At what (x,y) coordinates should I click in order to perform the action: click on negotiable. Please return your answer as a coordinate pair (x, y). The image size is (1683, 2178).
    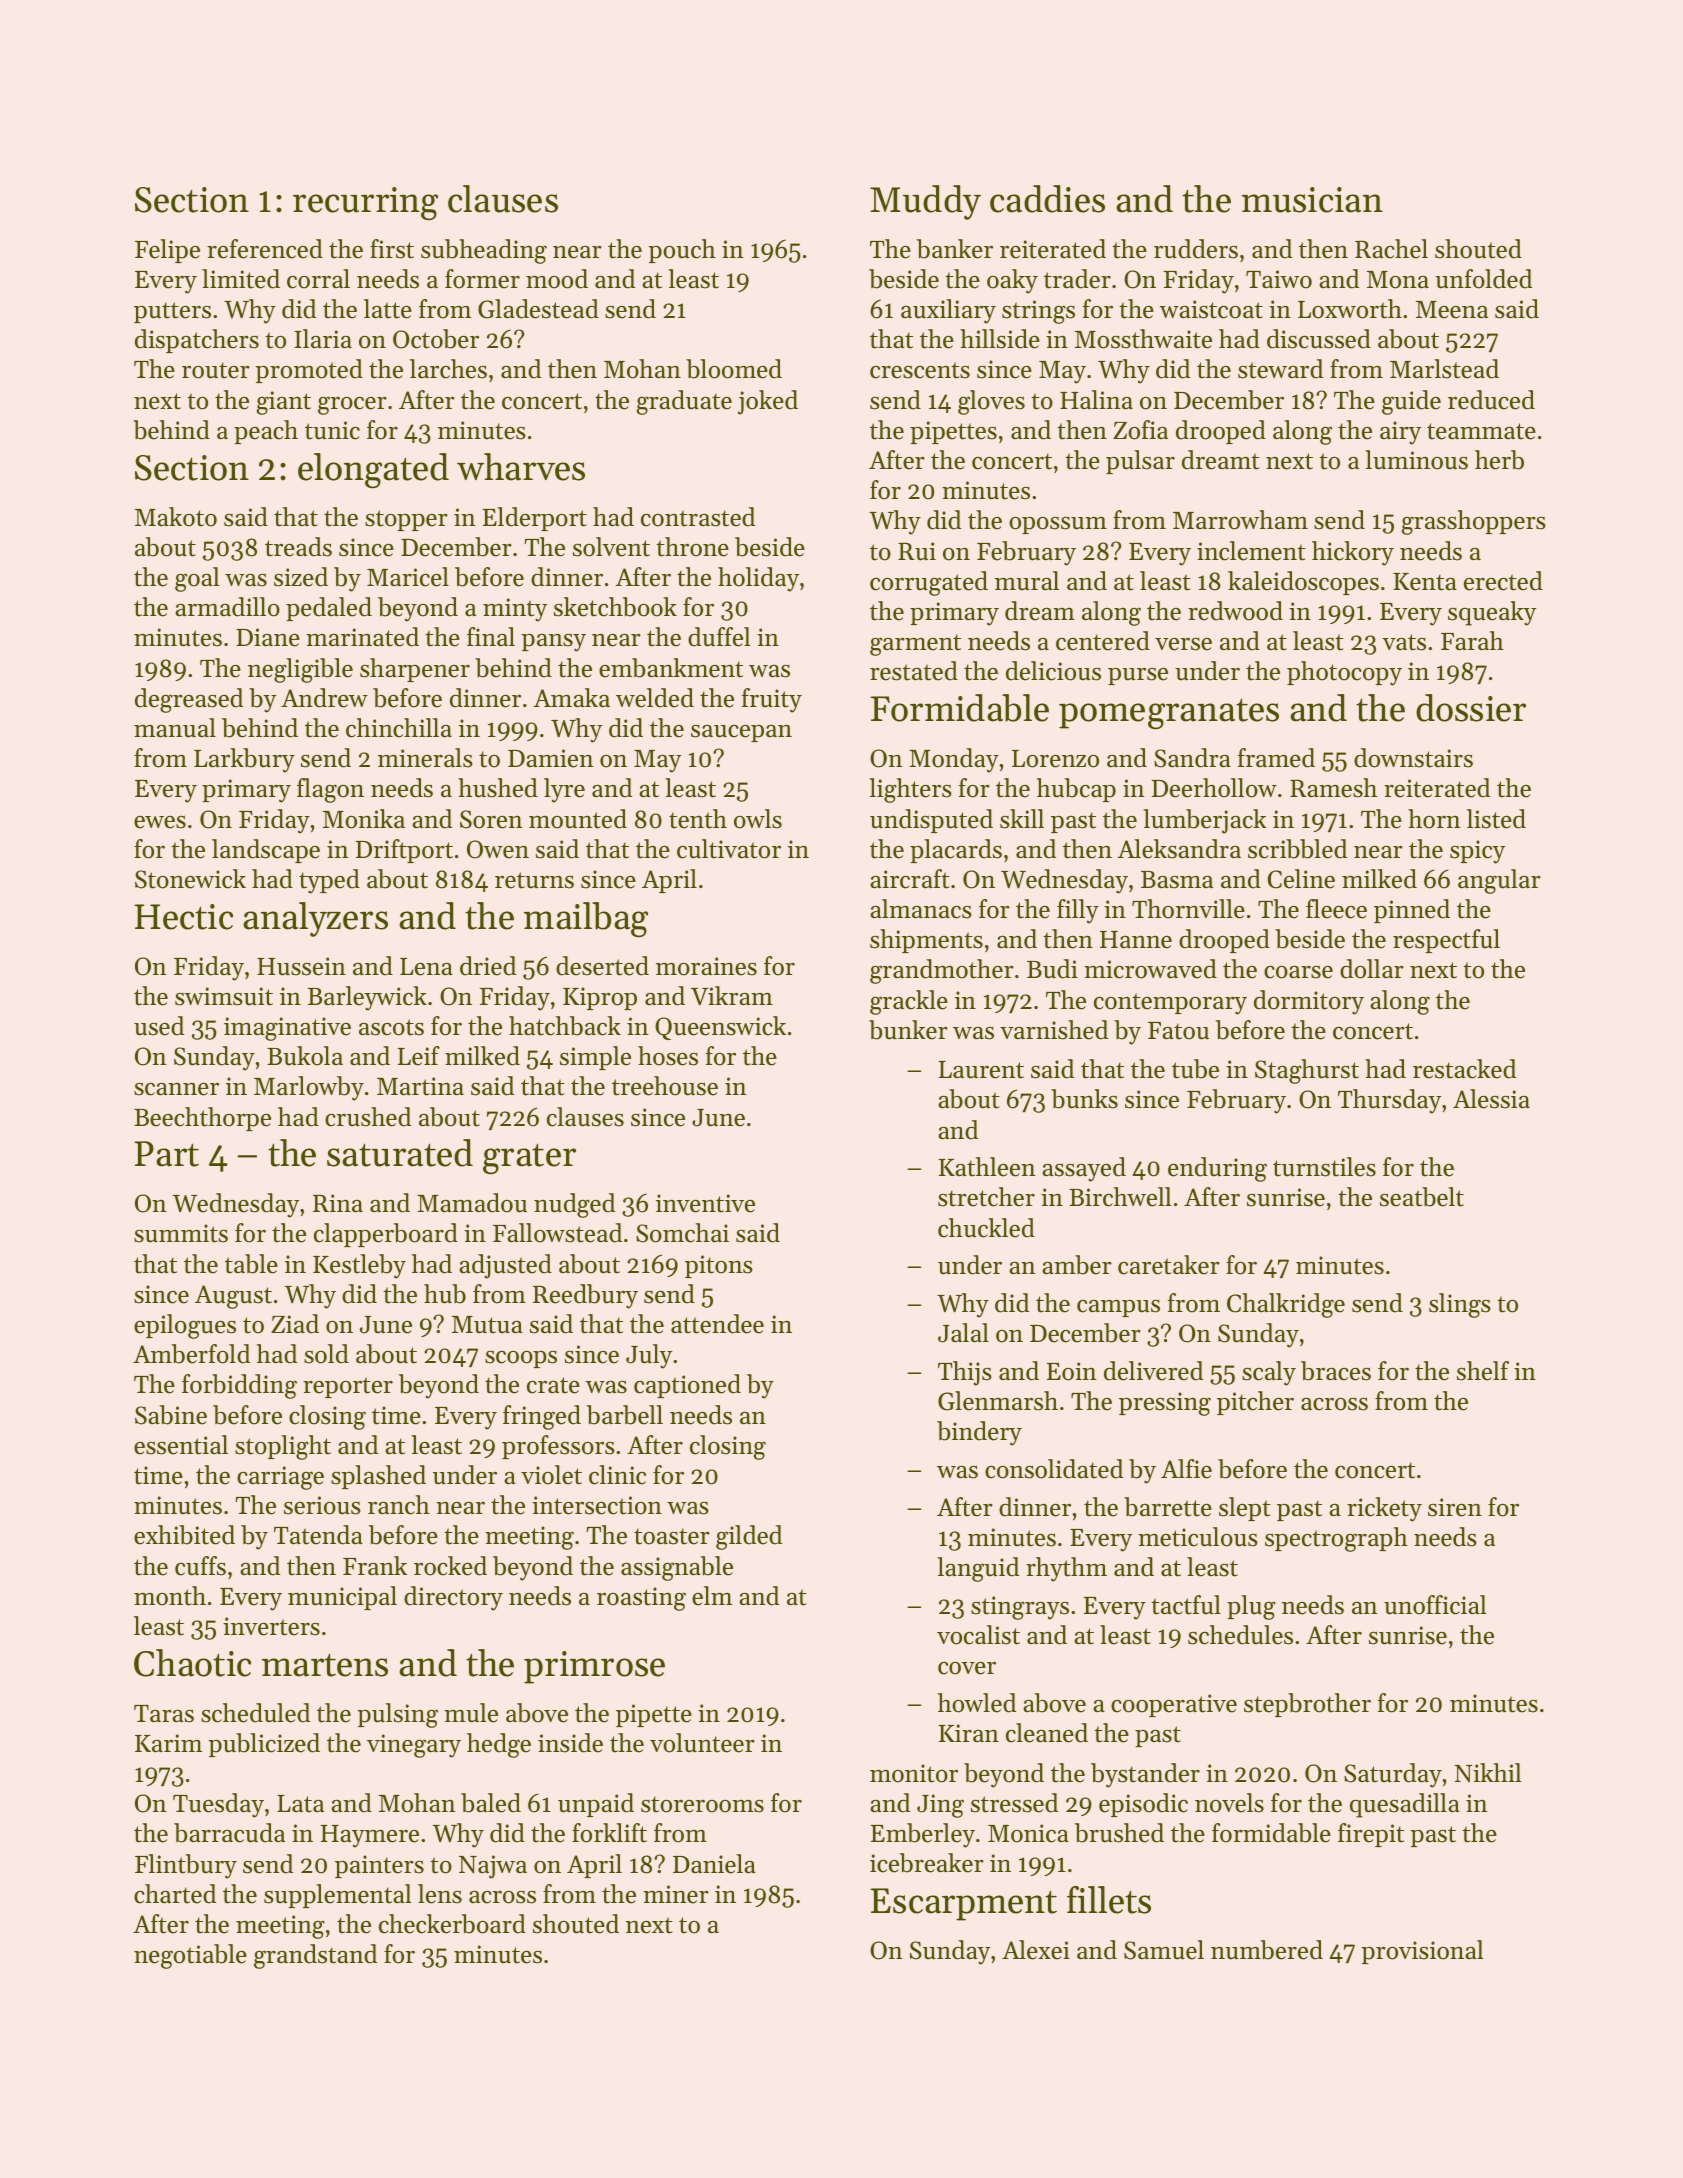
    Looking at the image, I should click on (190, 1956).
